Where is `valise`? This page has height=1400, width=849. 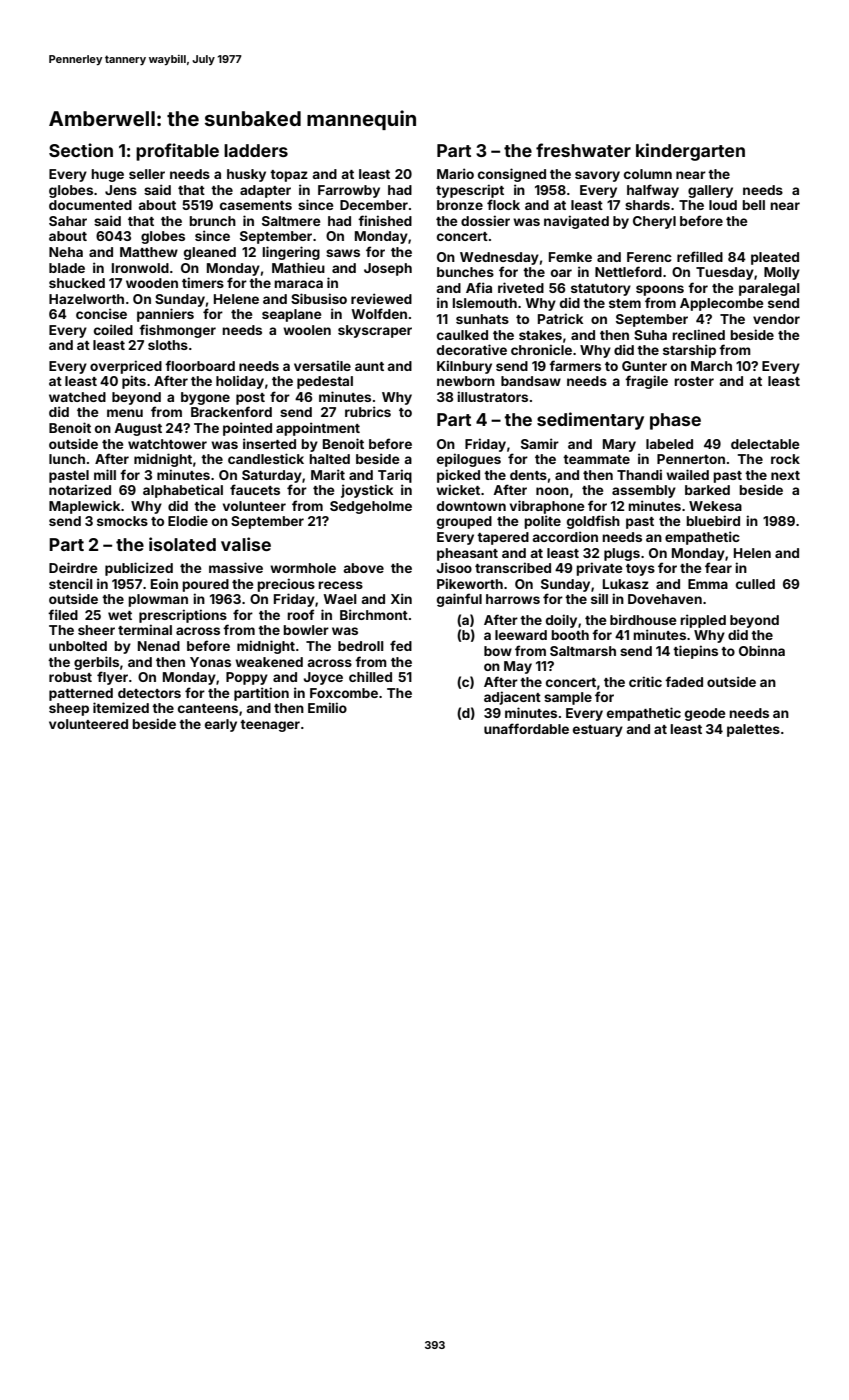
valise is located at coordinates (246, 544).
